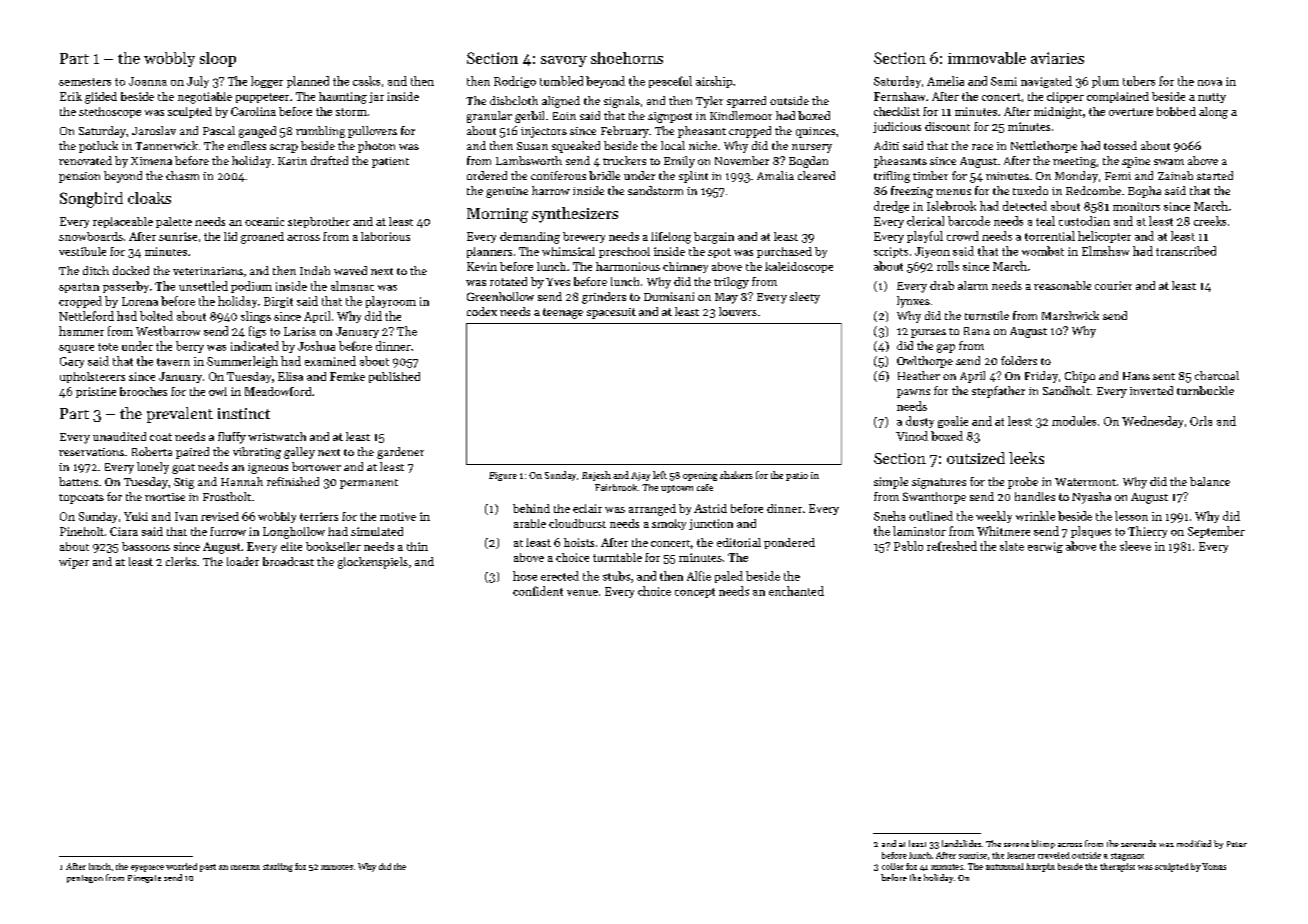 Image resolution: width=1308 pixels, height=924 pixels. Describe the element at coordinates (582, 593) in the screenshot. I see `venue` at that location.
